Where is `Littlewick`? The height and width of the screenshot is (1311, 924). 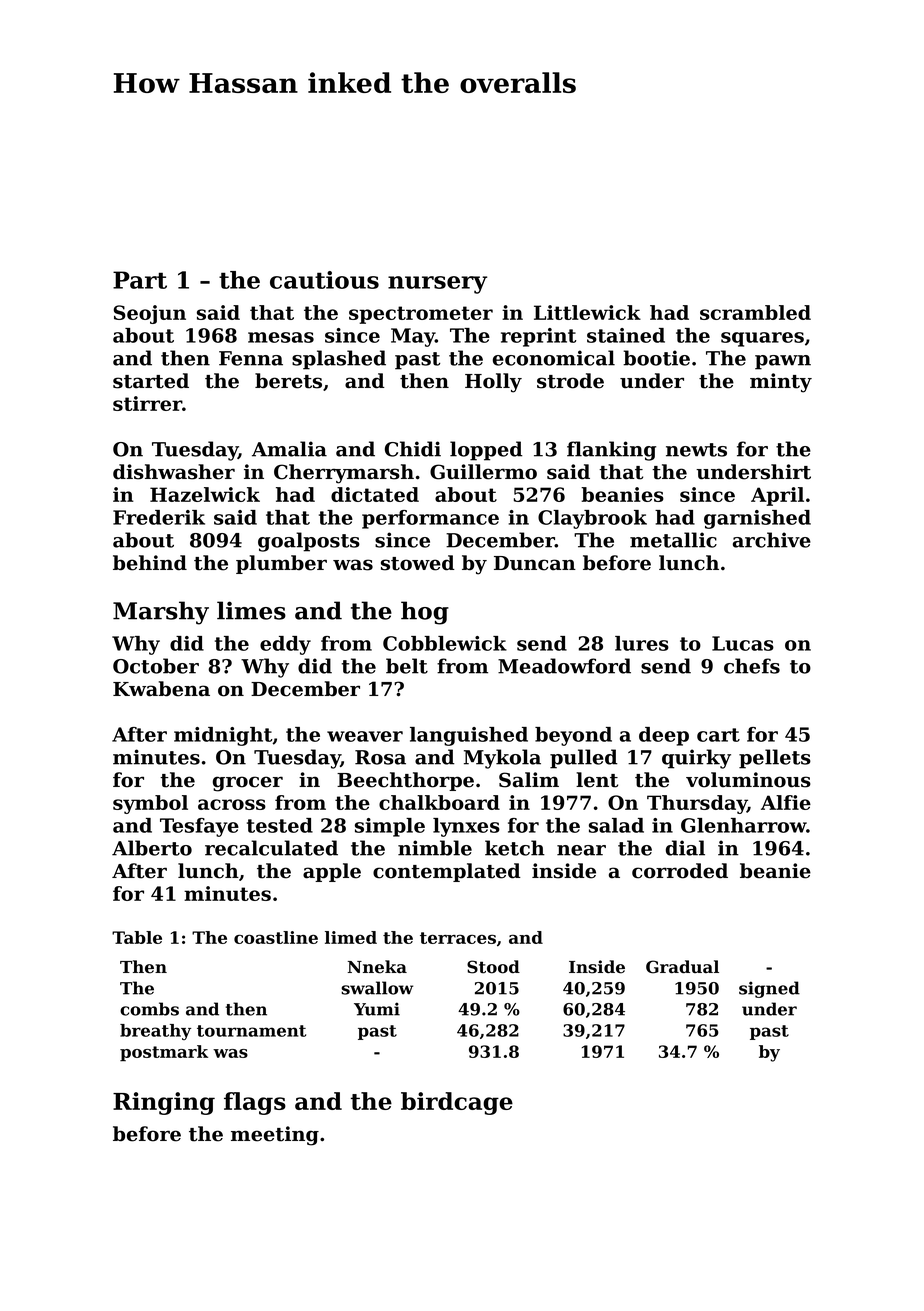 Littlewick is located at coordinates (587, 312).
